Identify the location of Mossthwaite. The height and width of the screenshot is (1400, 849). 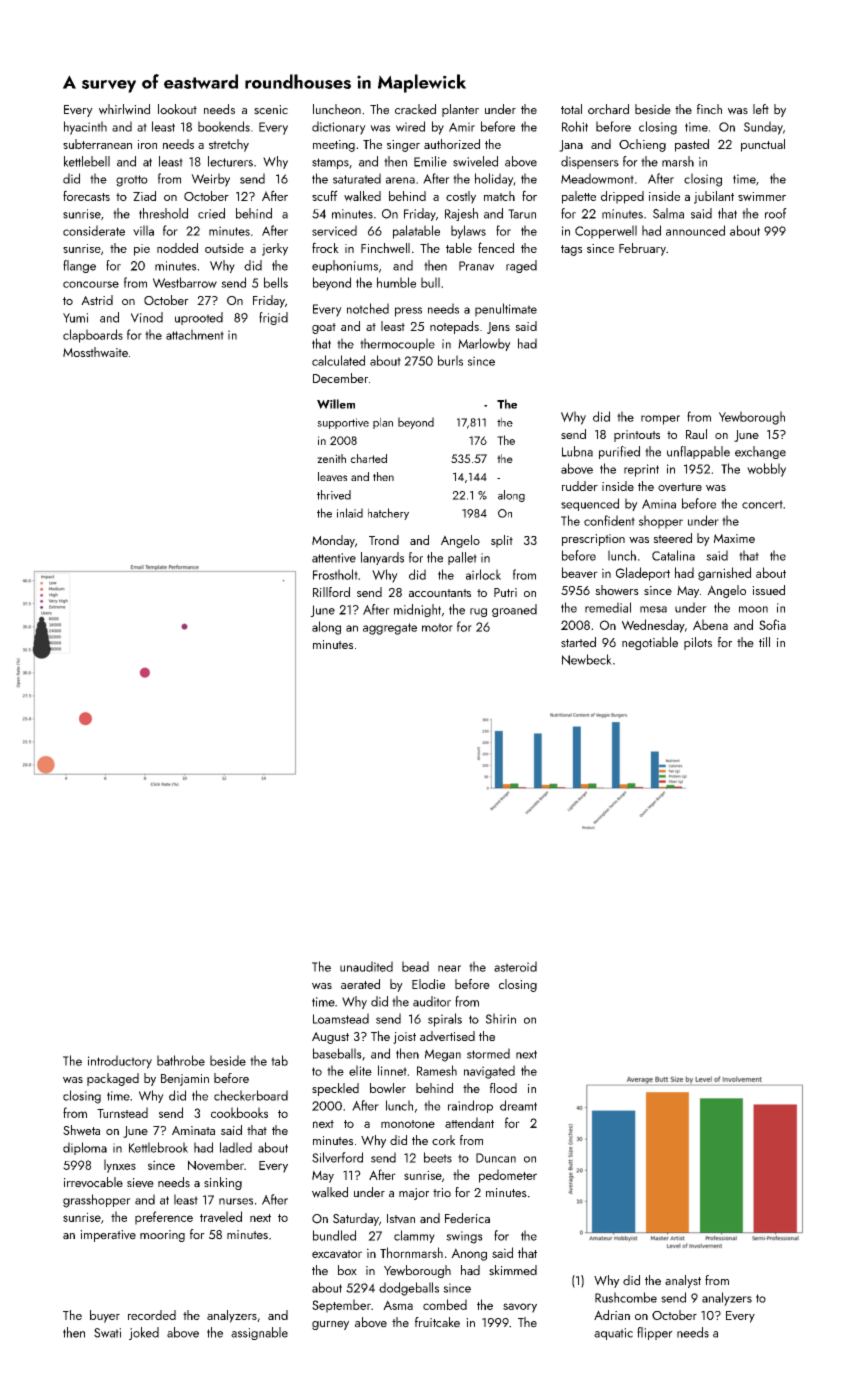
(95, 352).
